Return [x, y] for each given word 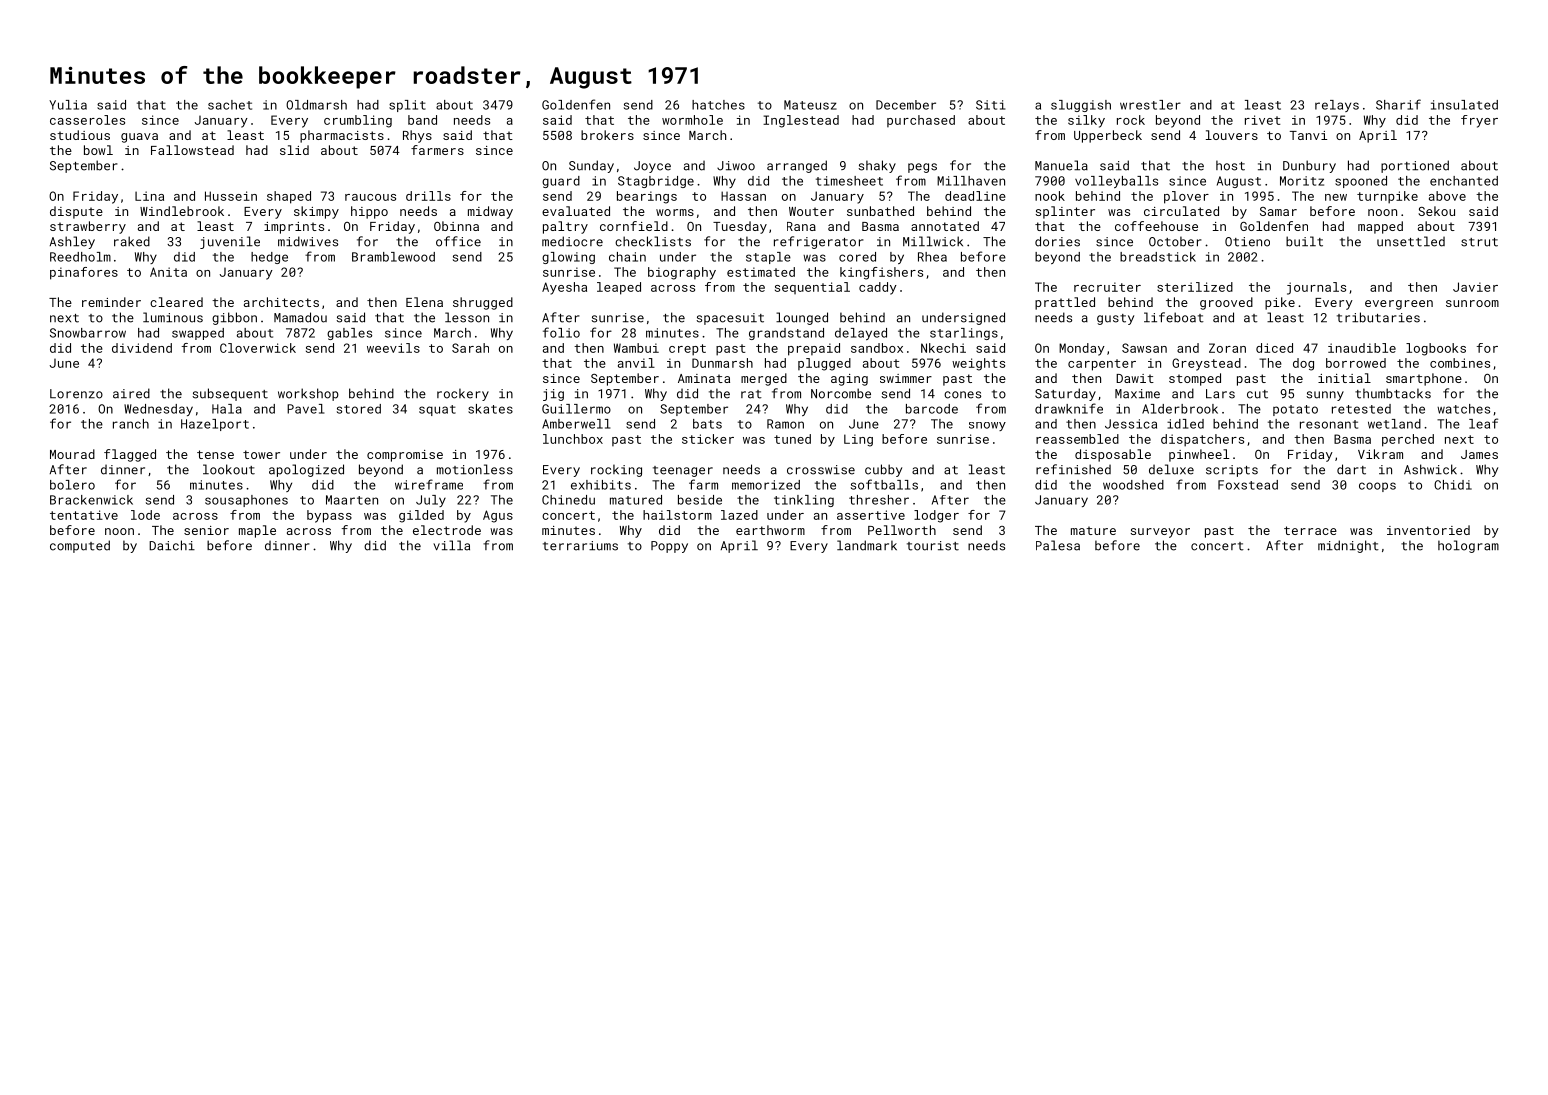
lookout [229, 469]
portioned [1415, 166]
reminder [111, 302]
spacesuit [730, 319]
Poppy [669, 547]
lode [145, 515]
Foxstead [1248, 485]
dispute [76, 212]
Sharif [1398, 104]
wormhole [692, 120]
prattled [1065, 303]
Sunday [591, 166]
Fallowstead [192, 150]
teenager [683, 471]
